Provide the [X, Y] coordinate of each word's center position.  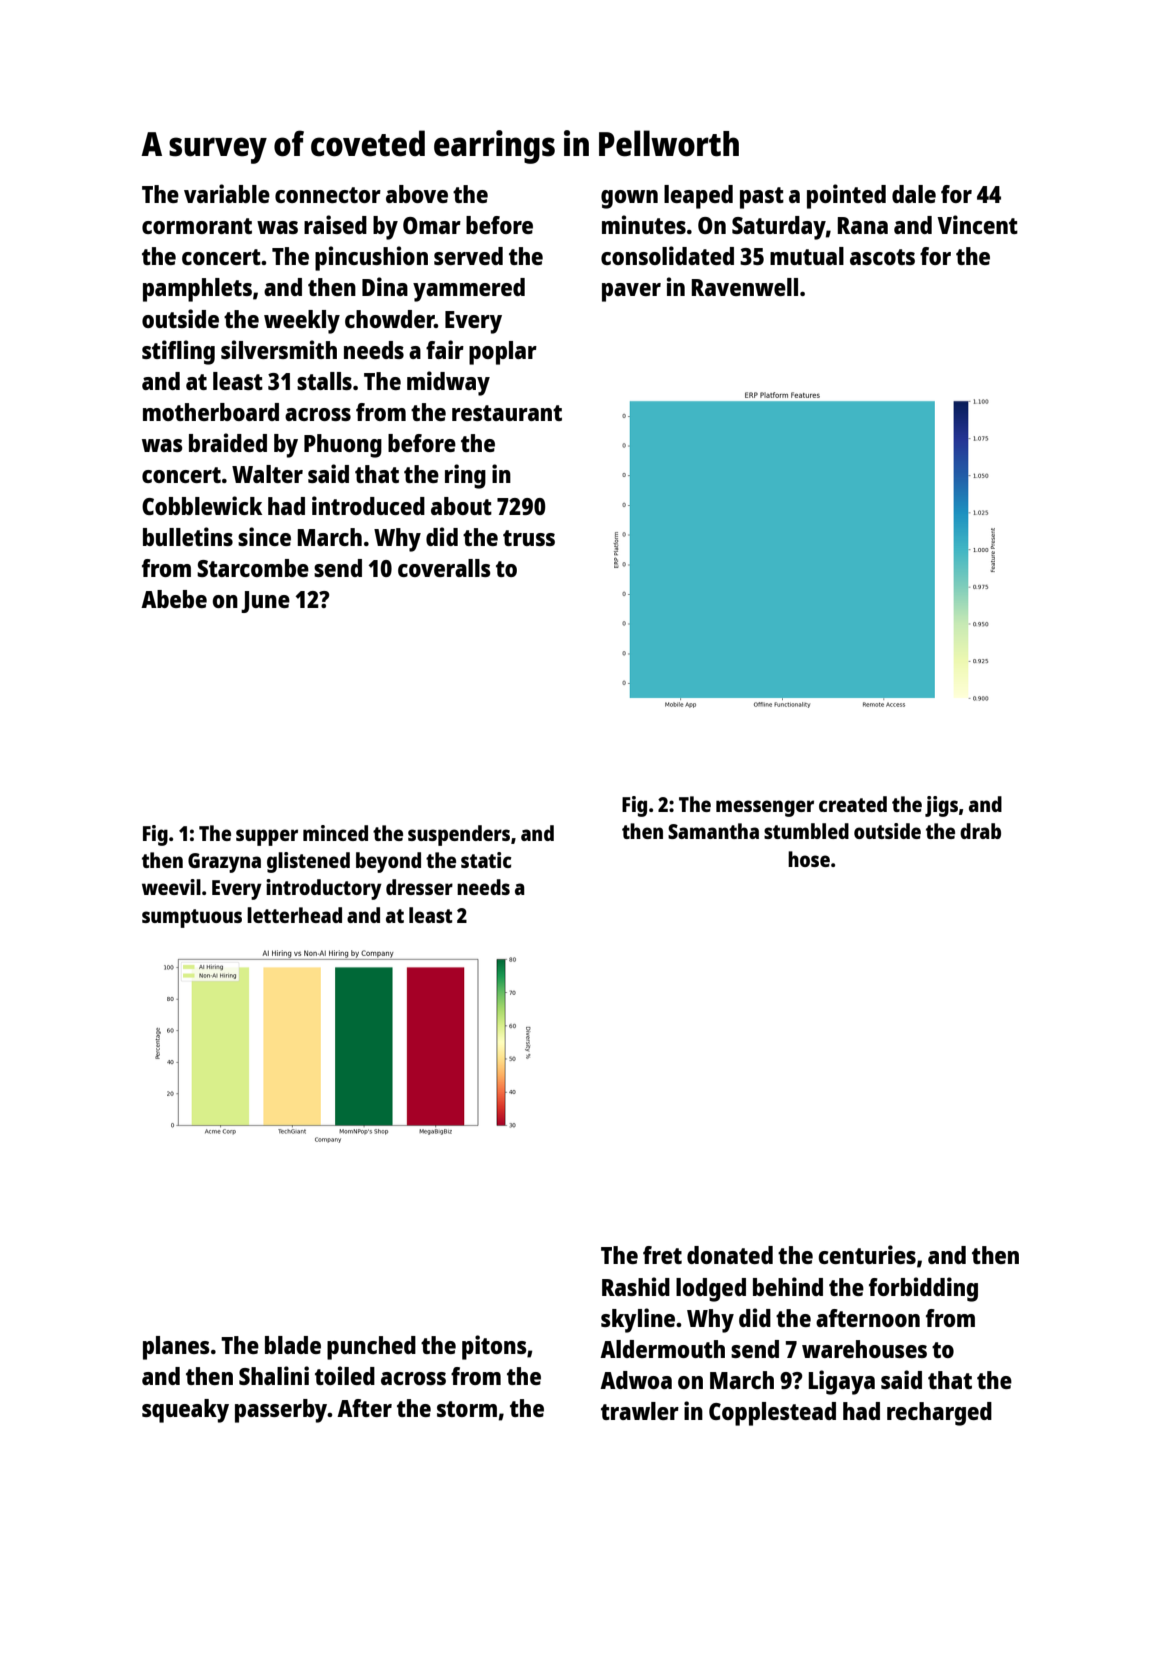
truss [529, 538]
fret [662, 1255]
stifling [178, 352]
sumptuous [192, 918]
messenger [765, 808]
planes [176, 1348]
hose [809, 859]
